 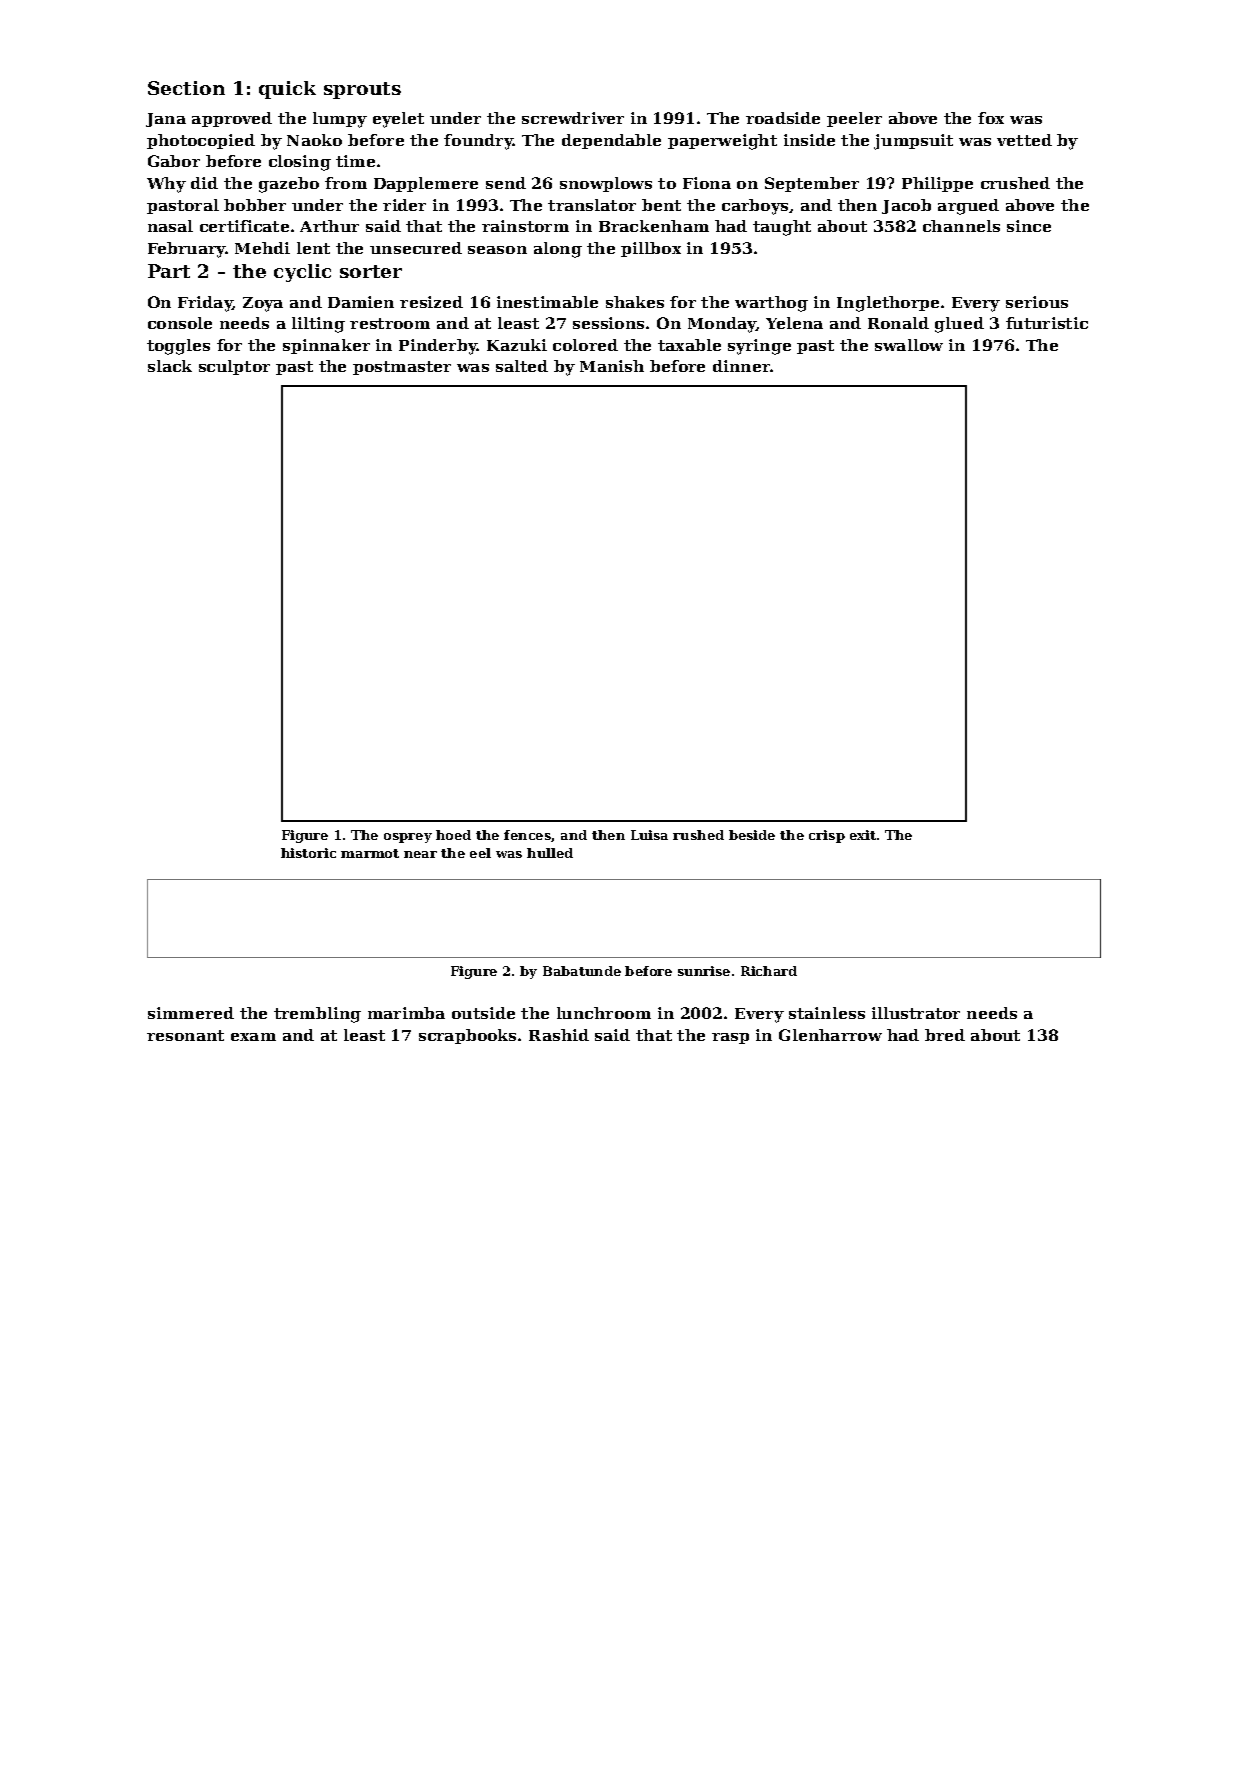 What do you see at coordinates (408, 838) in the screenshot?
I see `osprey` at bounding box center [408, 838].
